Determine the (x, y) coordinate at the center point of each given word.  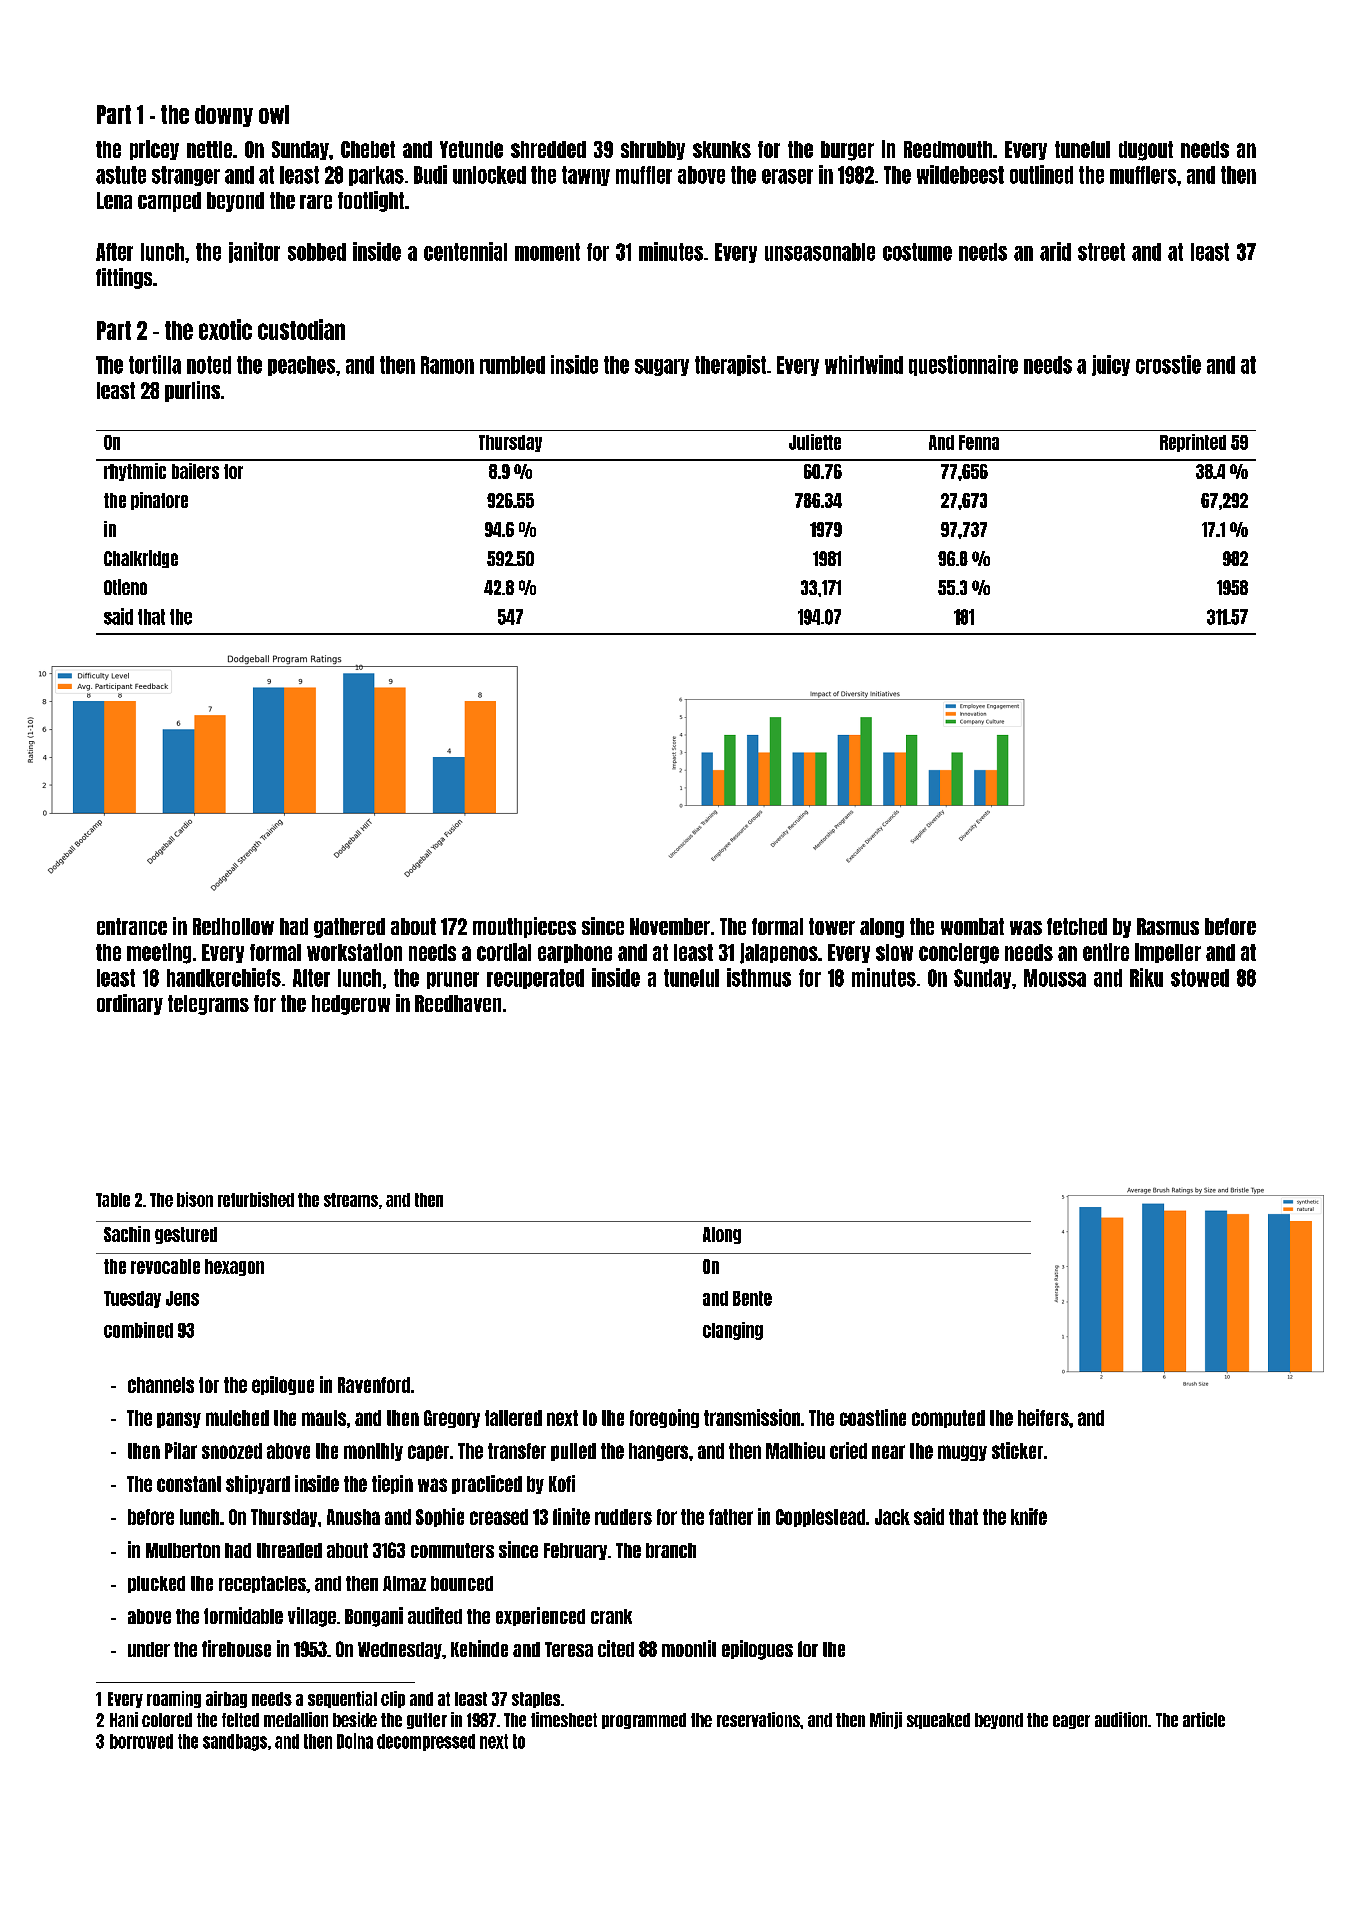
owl (274, 114)
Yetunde (471, 149)
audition (1121, 1719)
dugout (1146, 151)
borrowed (141, 1741)
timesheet (564, 1719)
